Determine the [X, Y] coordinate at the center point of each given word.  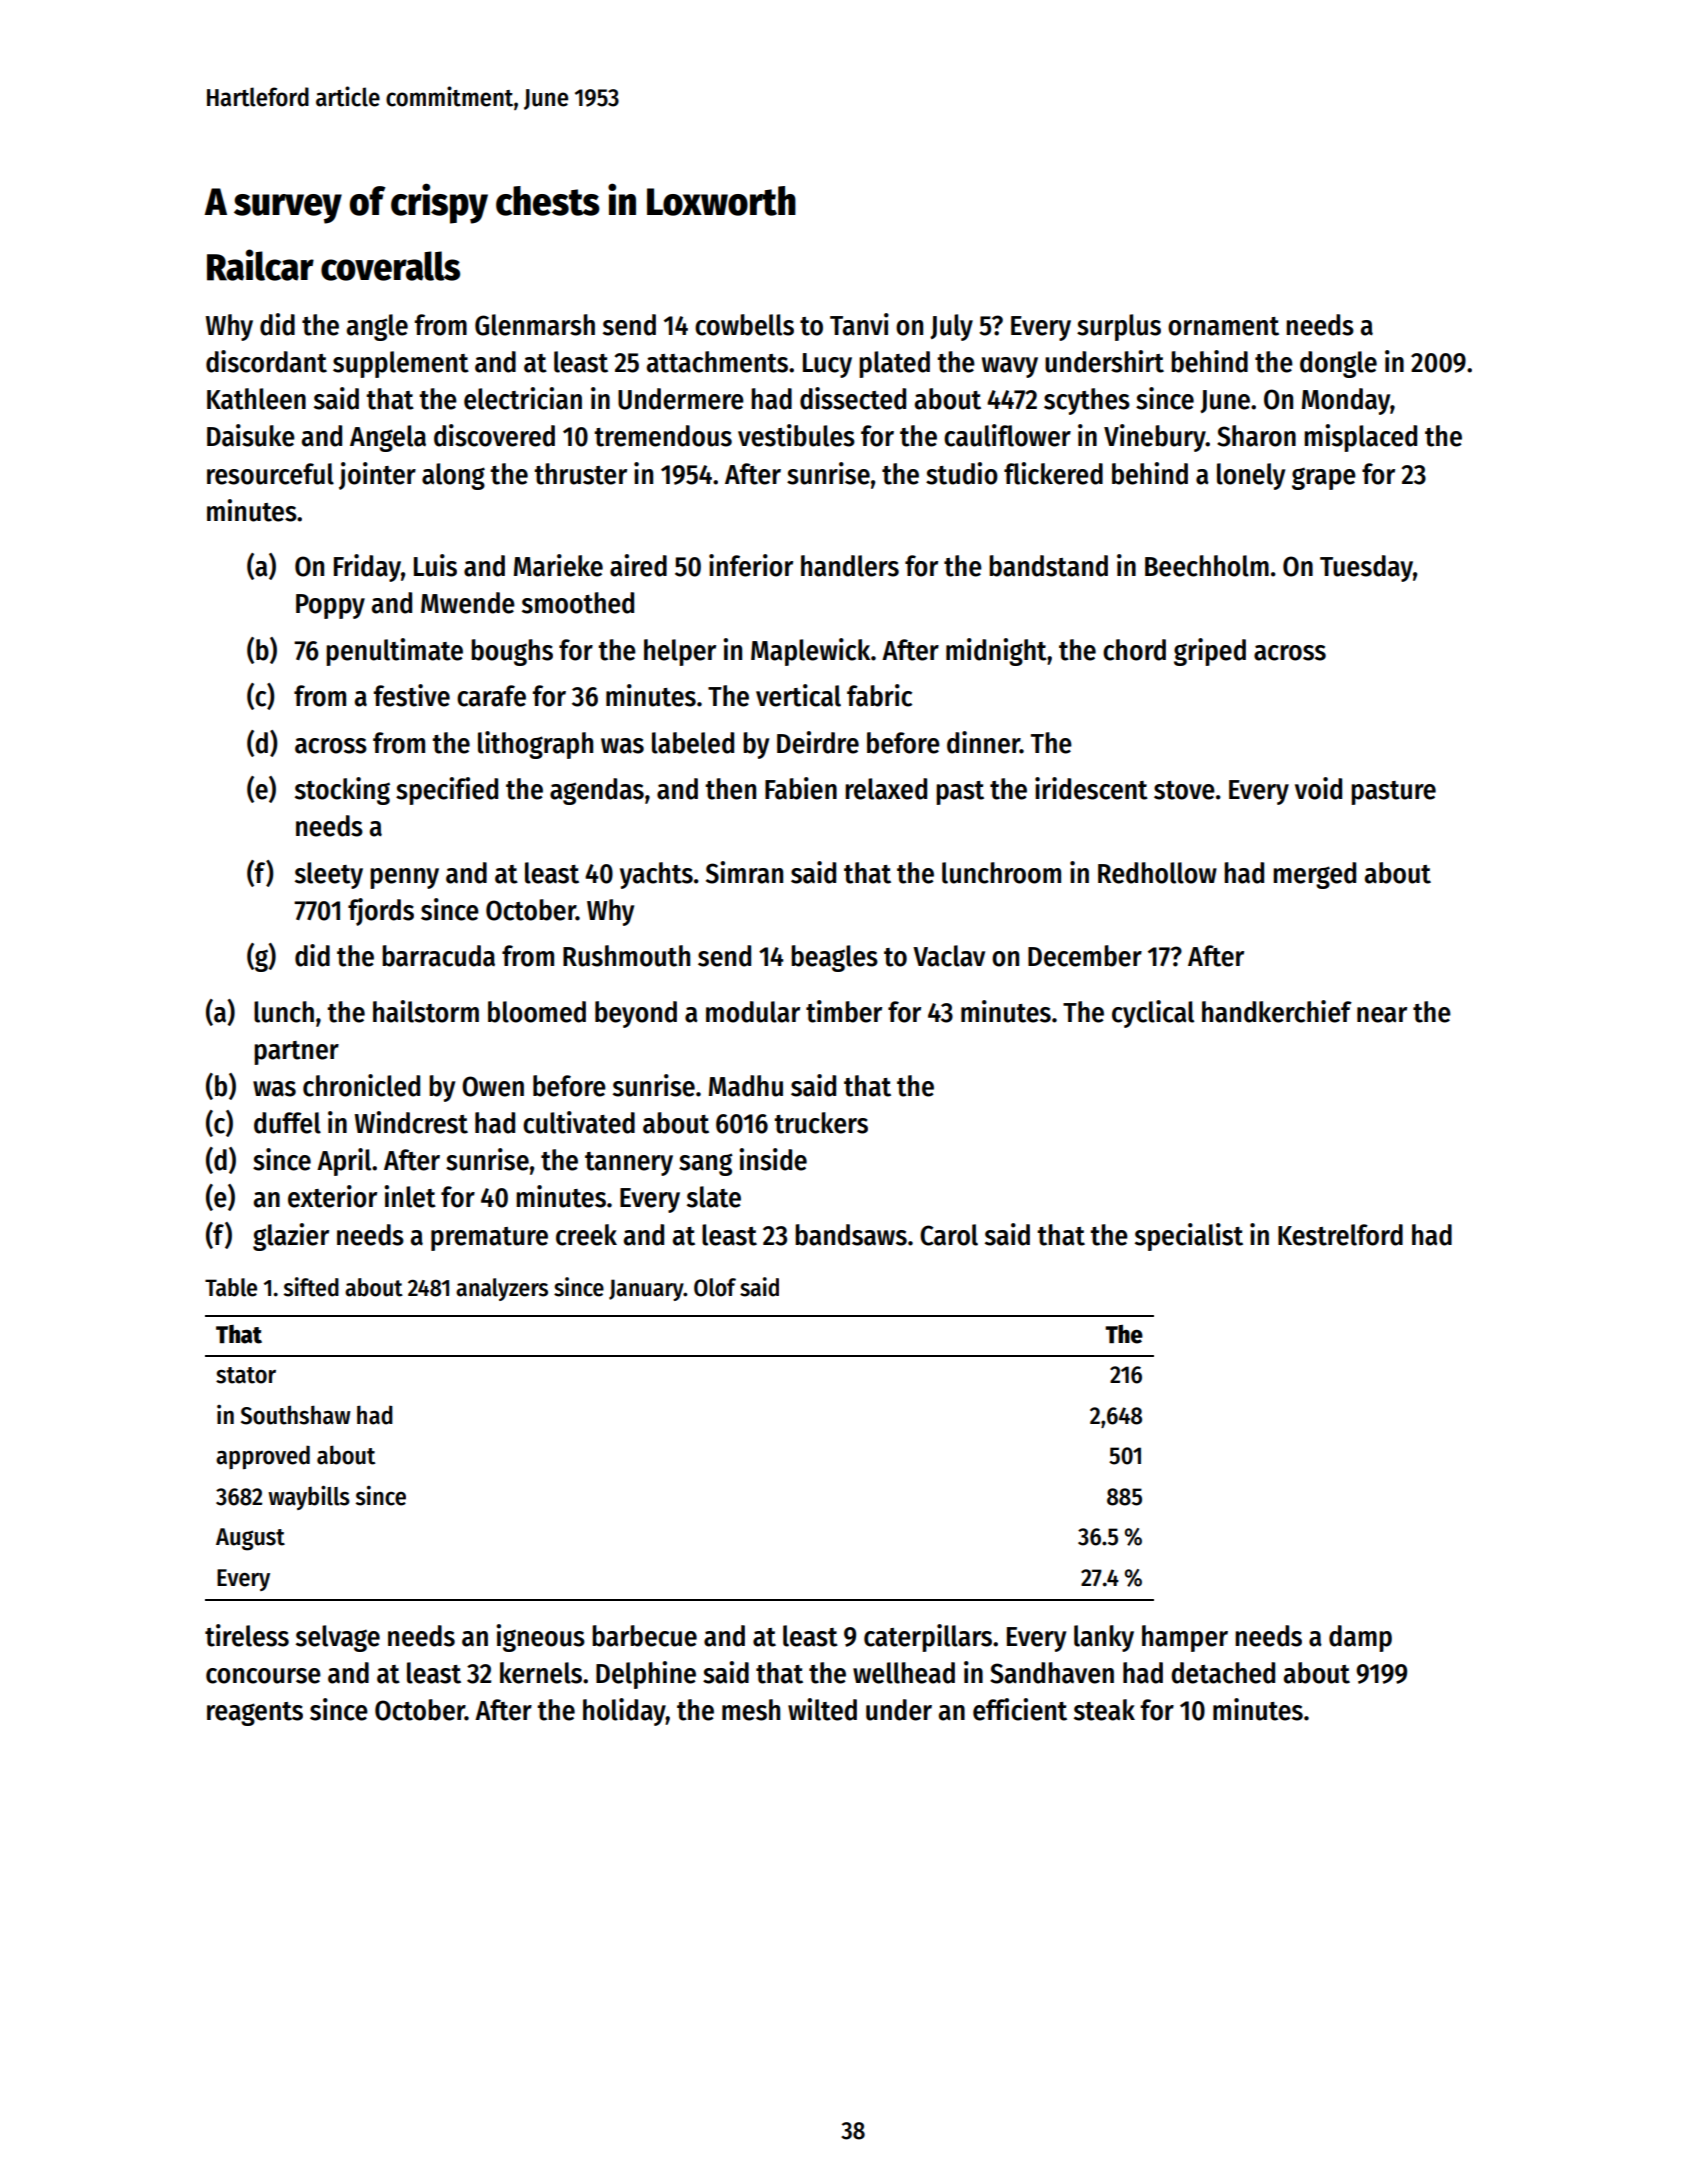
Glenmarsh [535, 325]
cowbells [744, 325]
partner [296, 1053]
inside [773, 1159]
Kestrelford [1340, 1235]
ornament [1223, 326]
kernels [541, 1673]
